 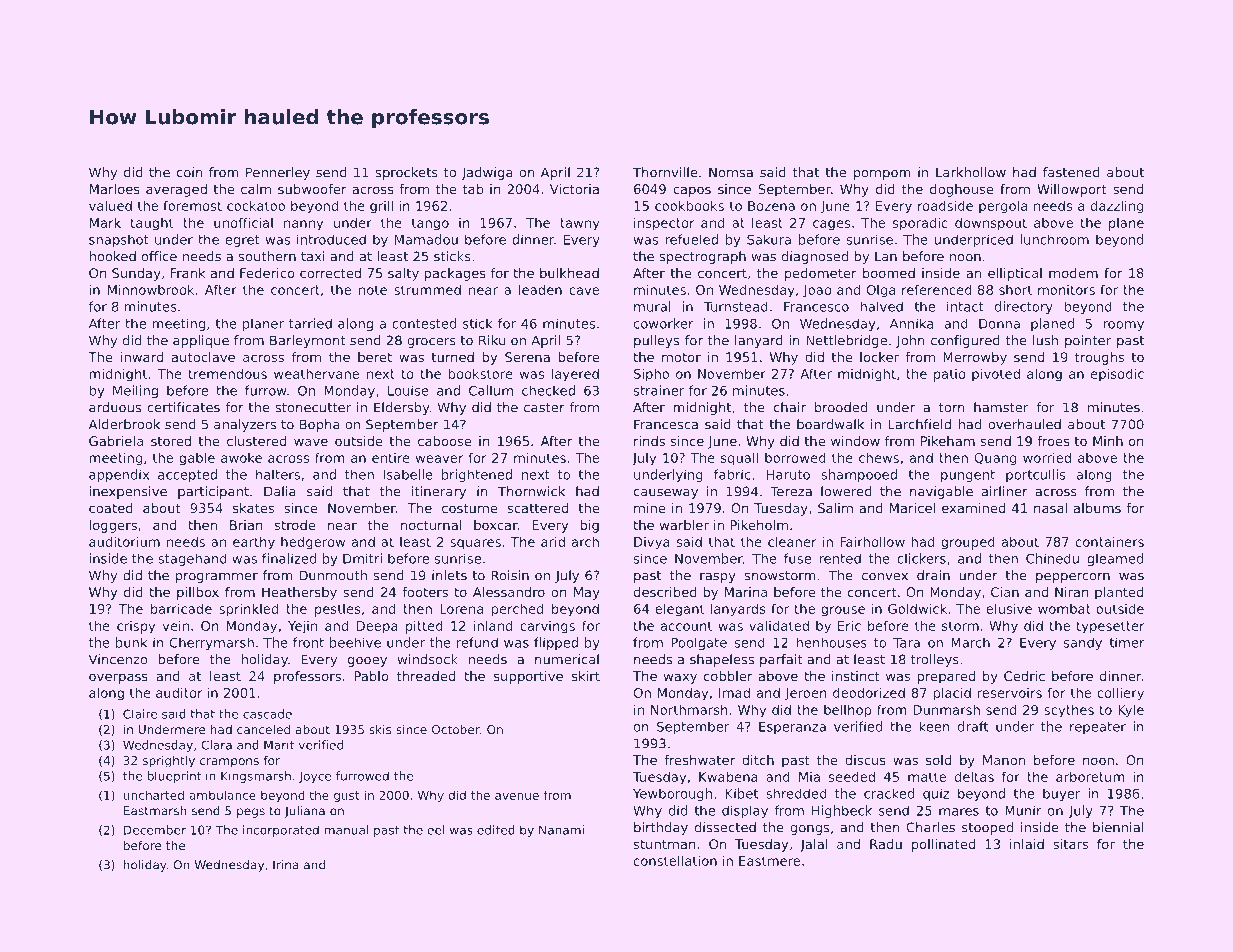 I want to click on cookbooks, so click(x=689, y=205).
